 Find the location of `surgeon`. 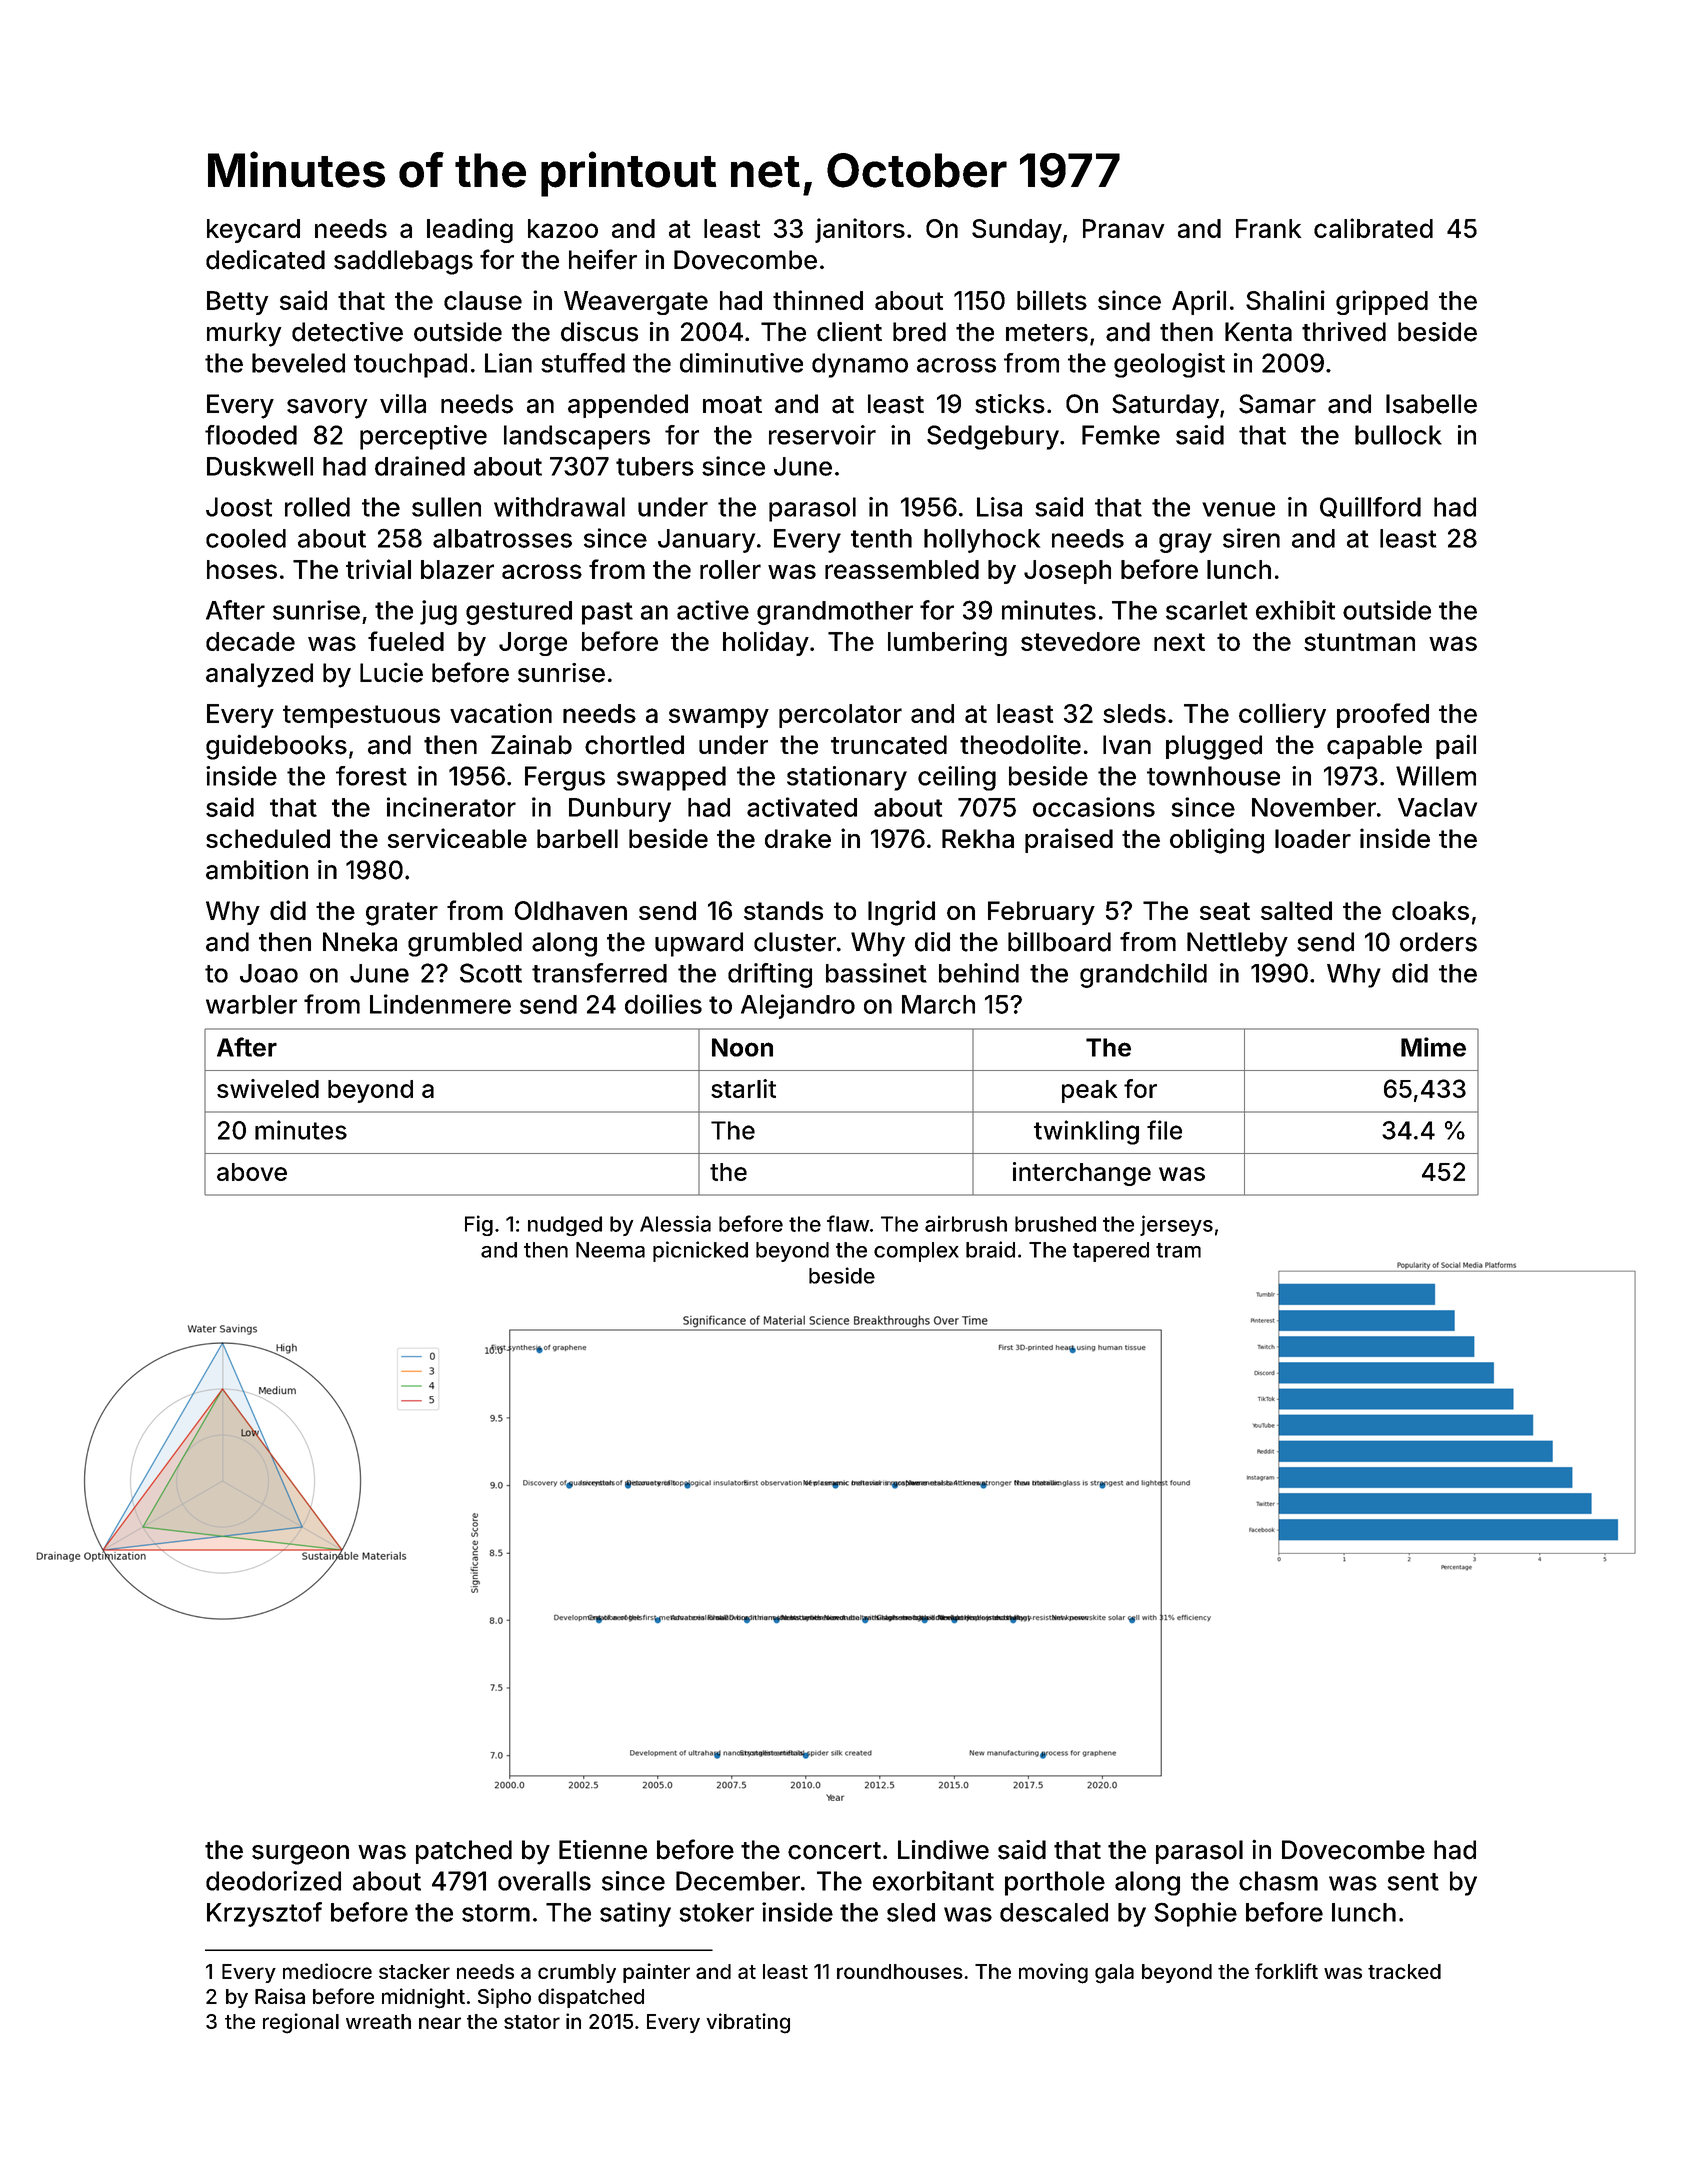

surgeon is located at coordinates (300, 1855).
